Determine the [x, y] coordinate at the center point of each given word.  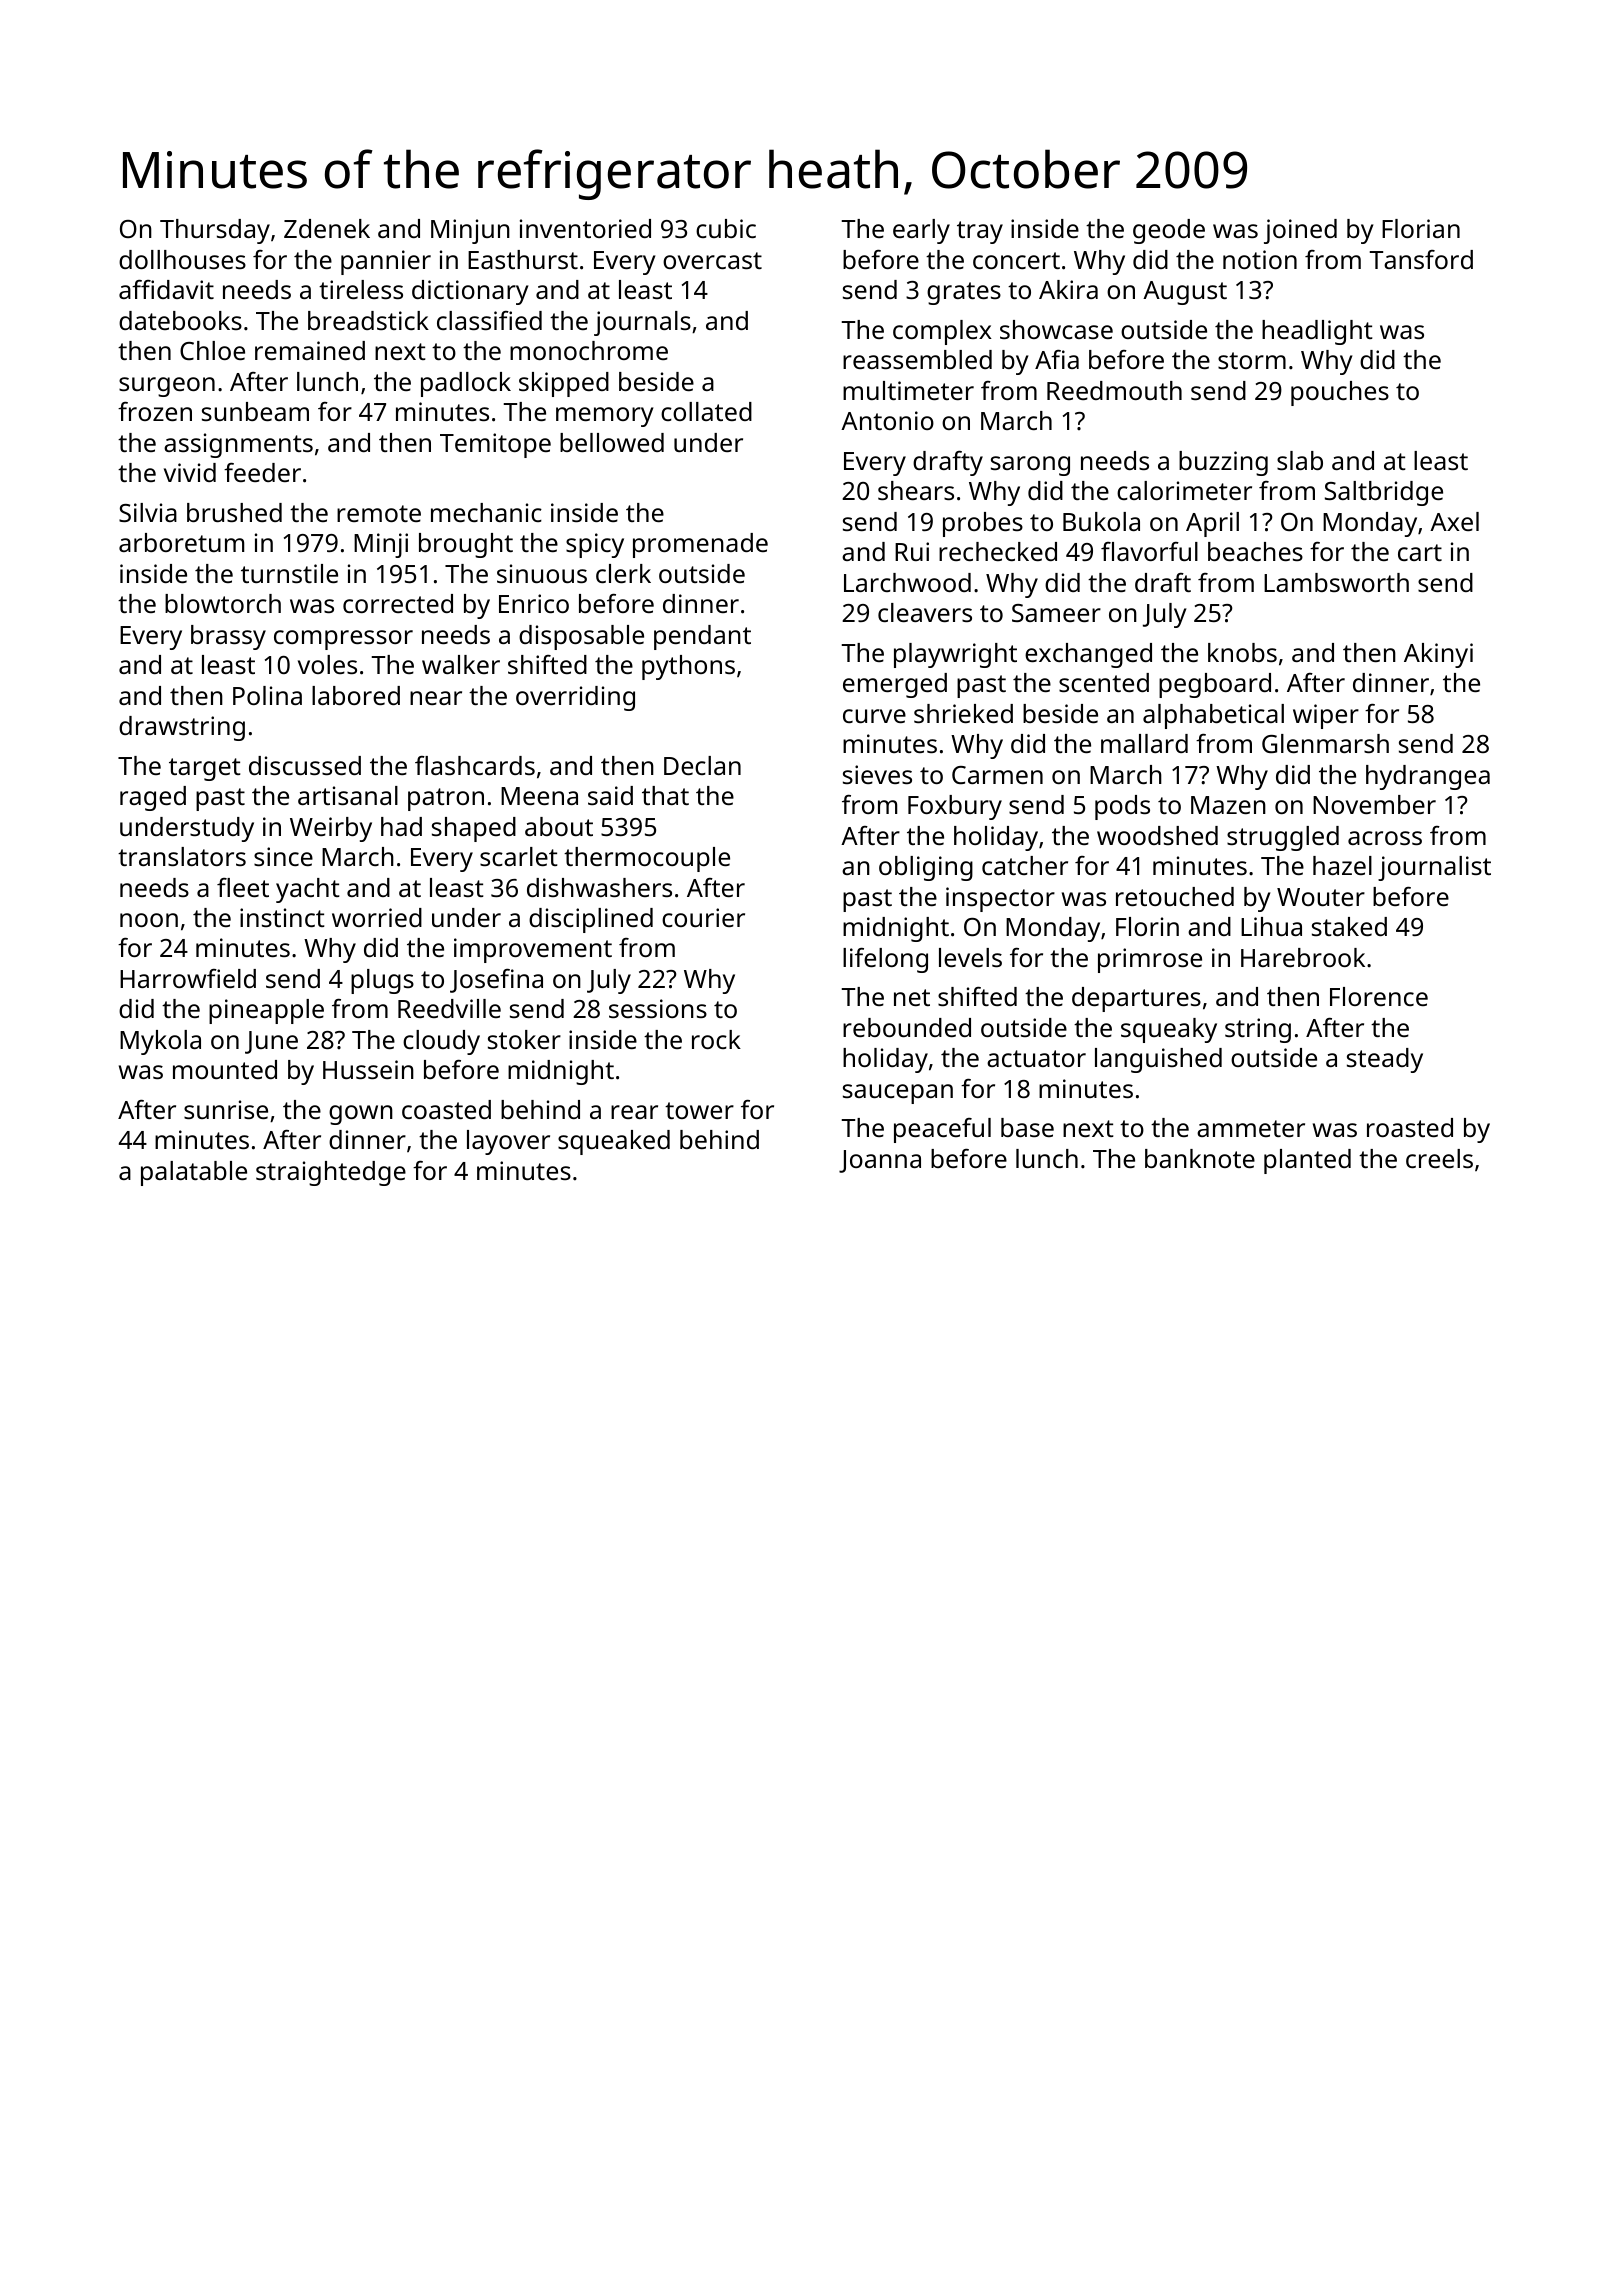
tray [980, 232]
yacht [308, 890]
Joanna [880, 1161]
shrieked [963, 713]
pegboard [1215, 685]
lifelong [885, 960]
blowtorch [223, 603]
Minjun [470, 231]
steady [1385, 1060]
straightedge [331, 1173]
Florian [1421, 228]
